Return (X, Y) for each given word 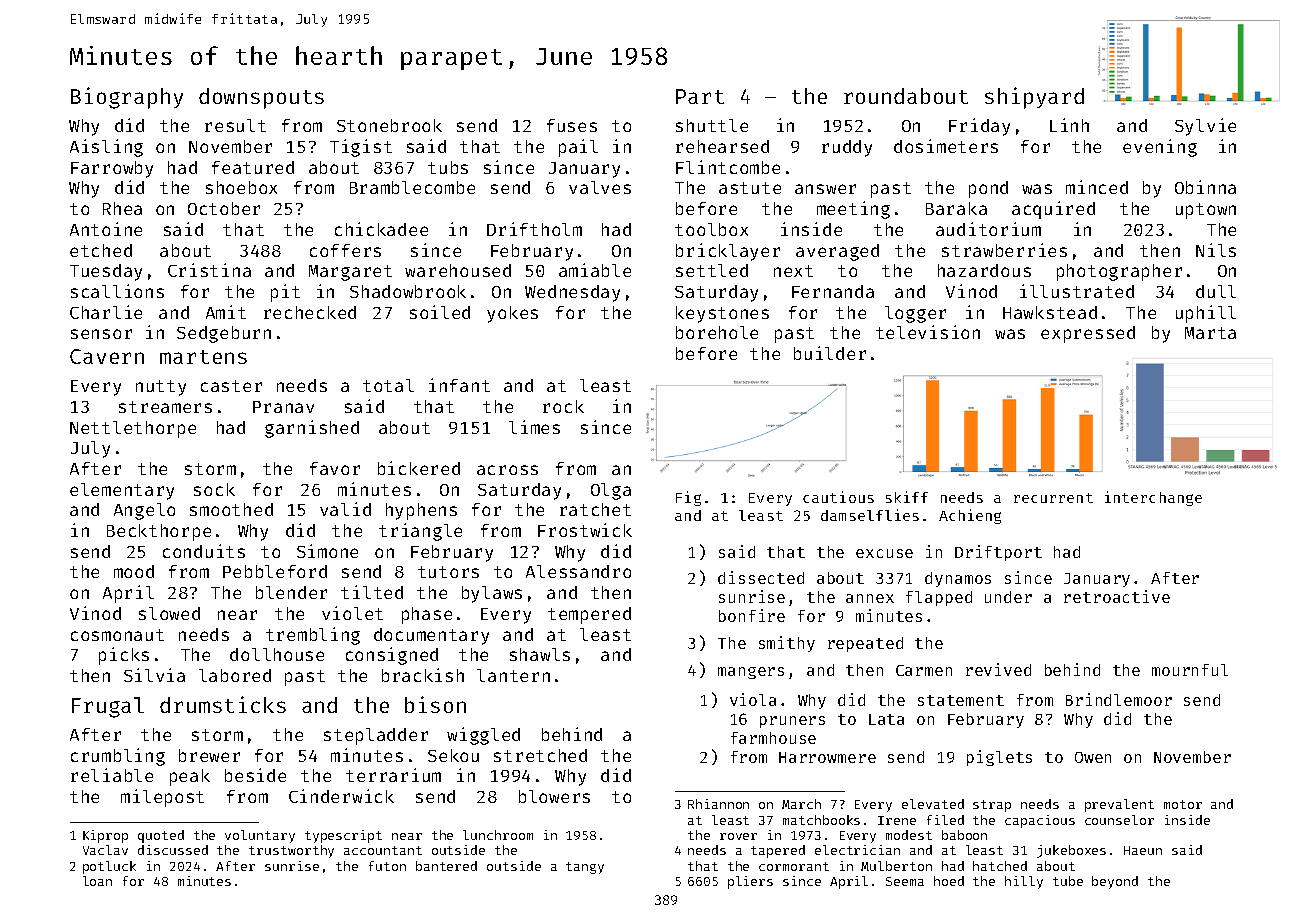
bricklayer (728, 252)
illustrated (1077, 291)
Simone (327, 551)
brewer (209, 755)
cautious (838, 497)
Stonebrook (389, 125)
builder (830, 353)
